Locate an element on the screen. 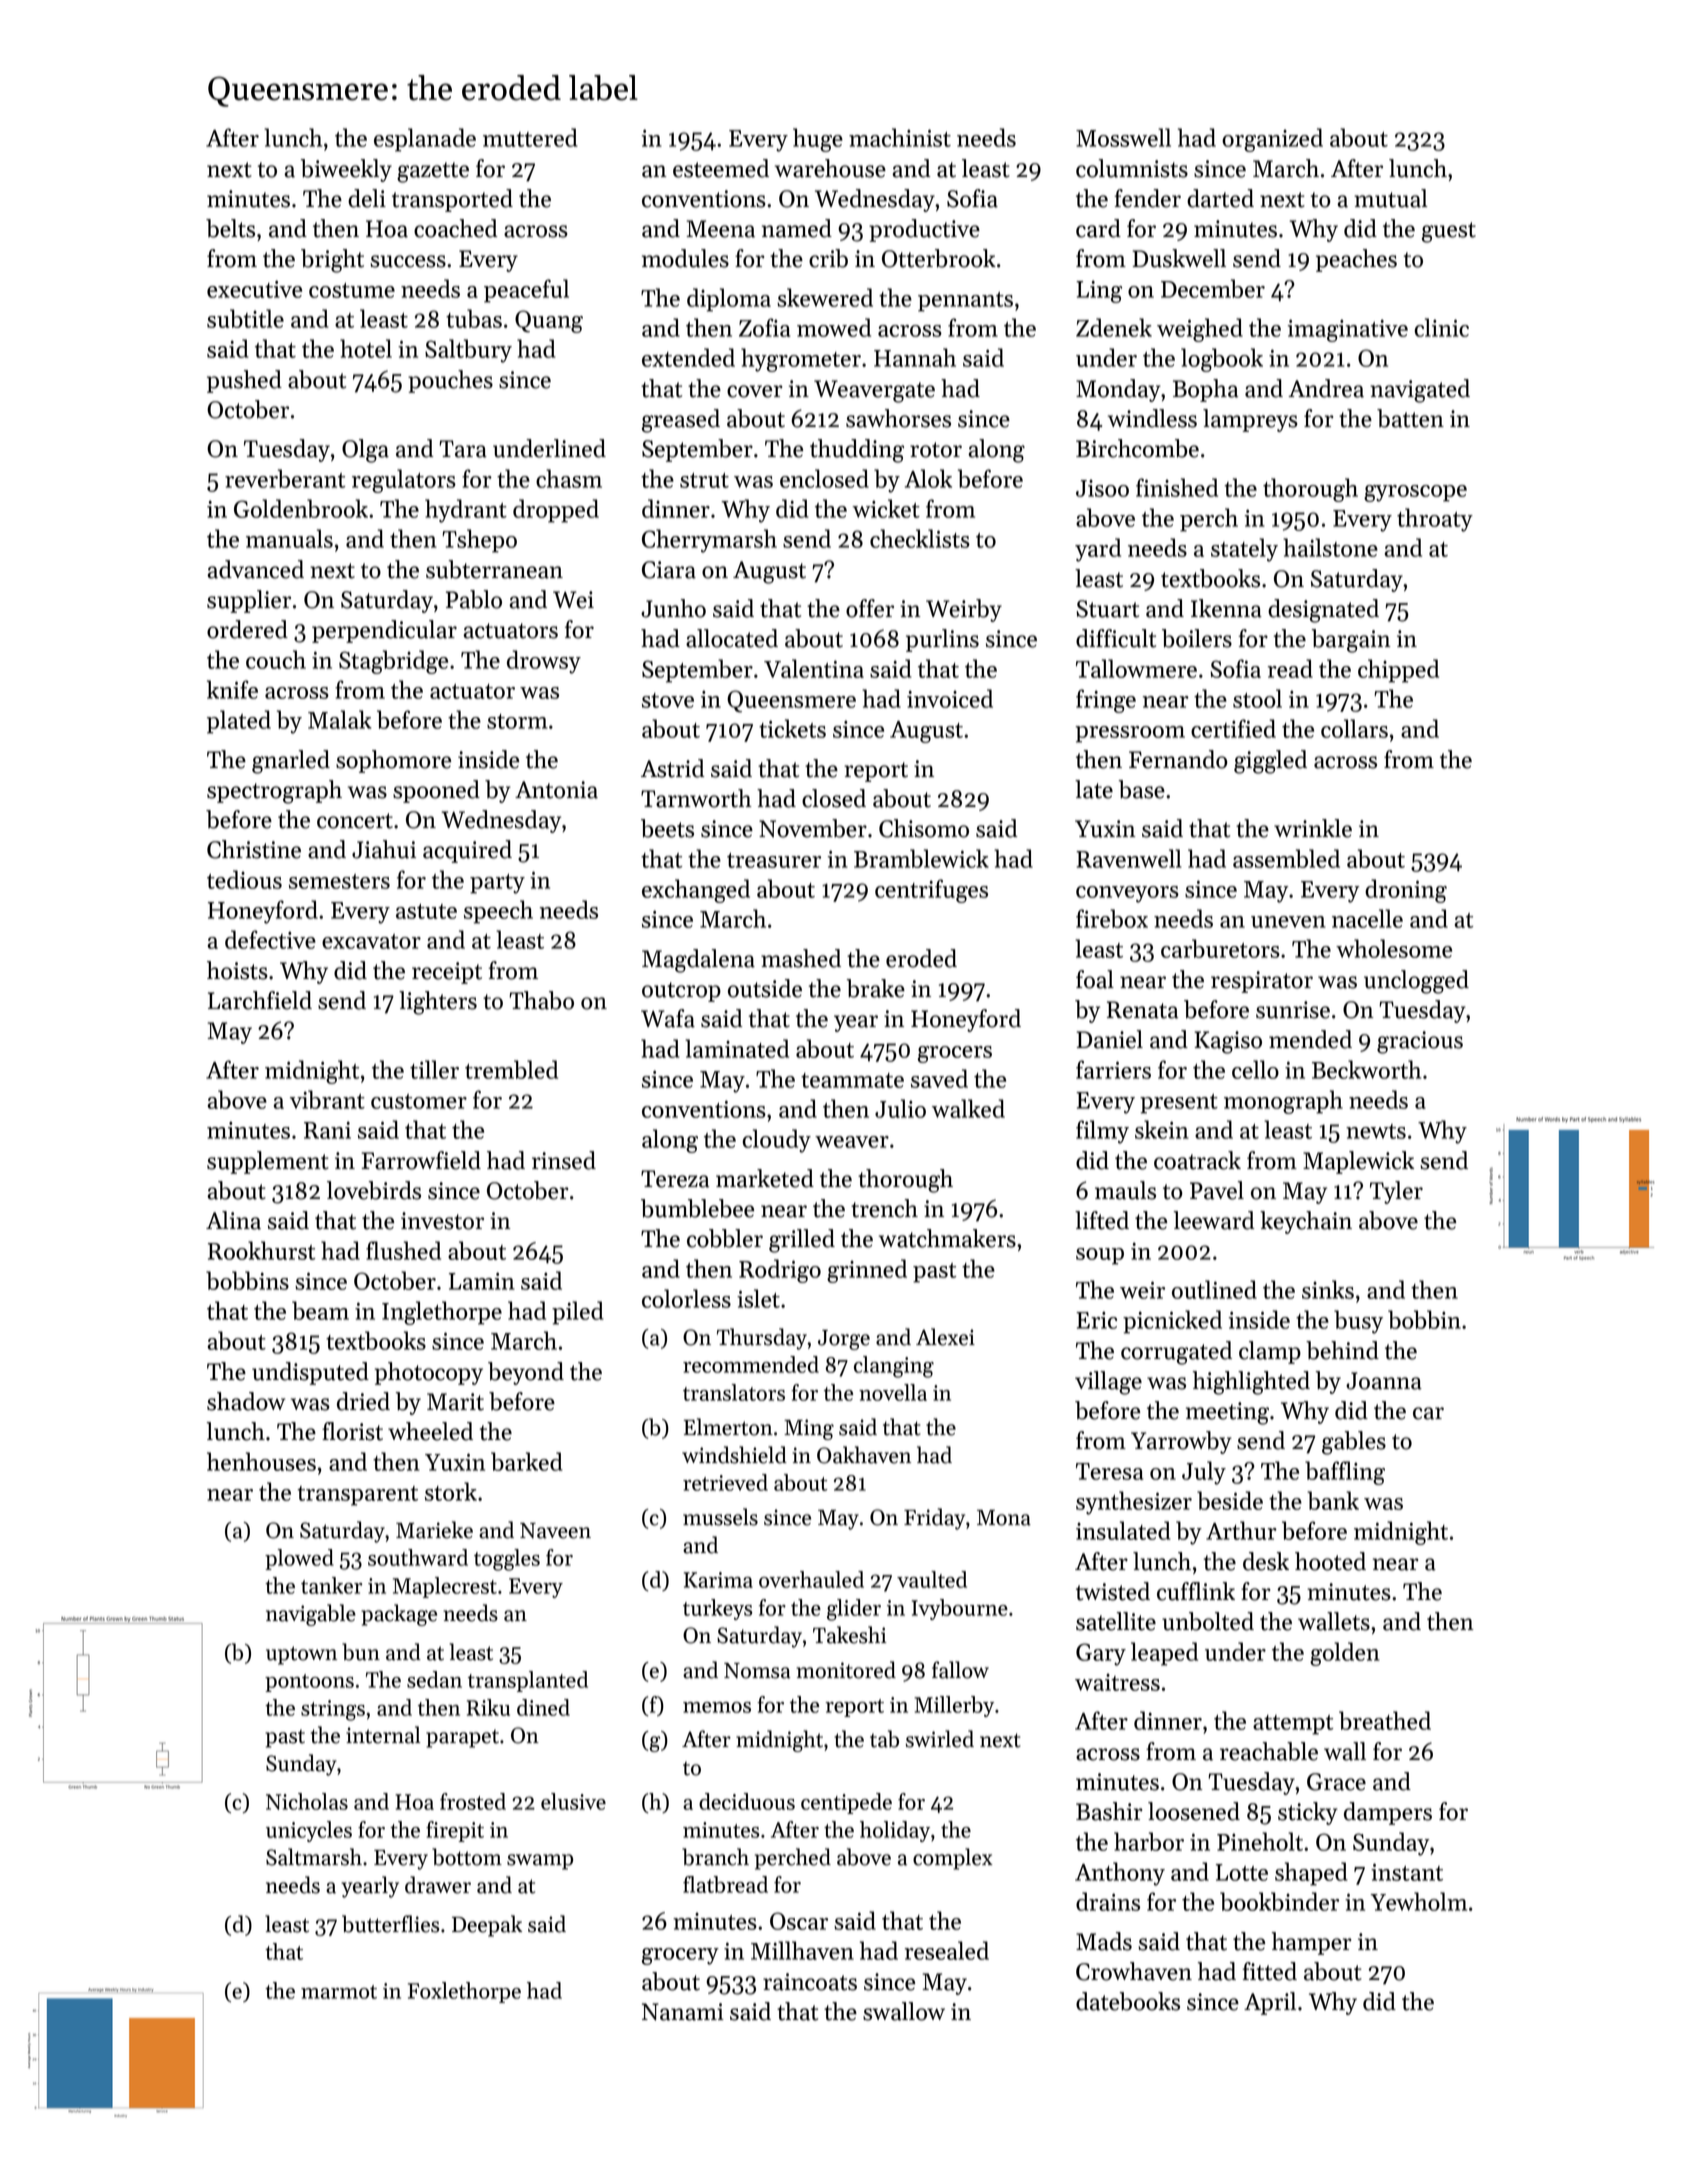 The width and height of the screenshot is (1683, 2178). Foxlethorpe is located at coordinates (464, 1992).
